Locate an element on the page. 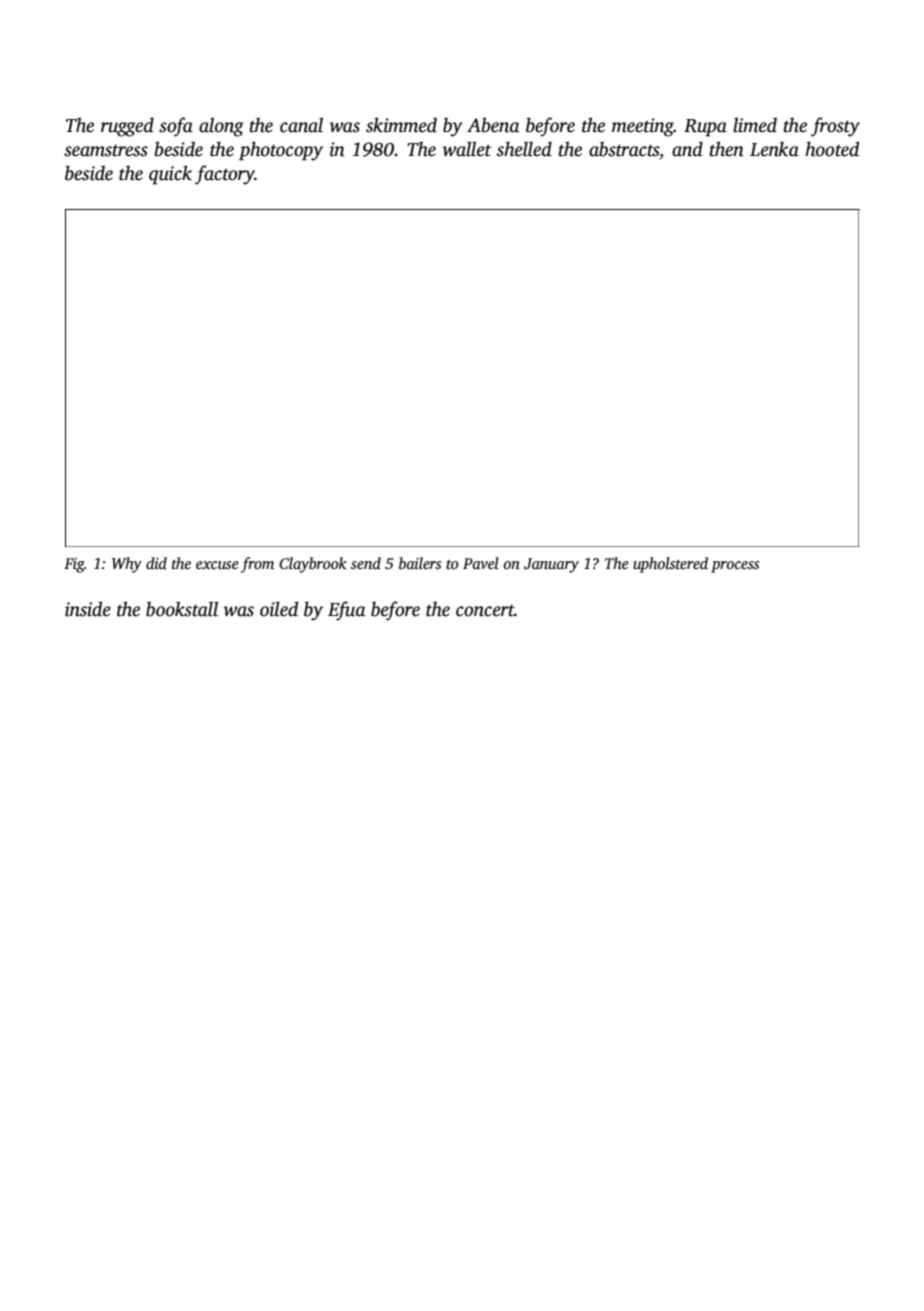 The height and width of the image is (1311, 924). frosty is located at coordinates (835, 127).
